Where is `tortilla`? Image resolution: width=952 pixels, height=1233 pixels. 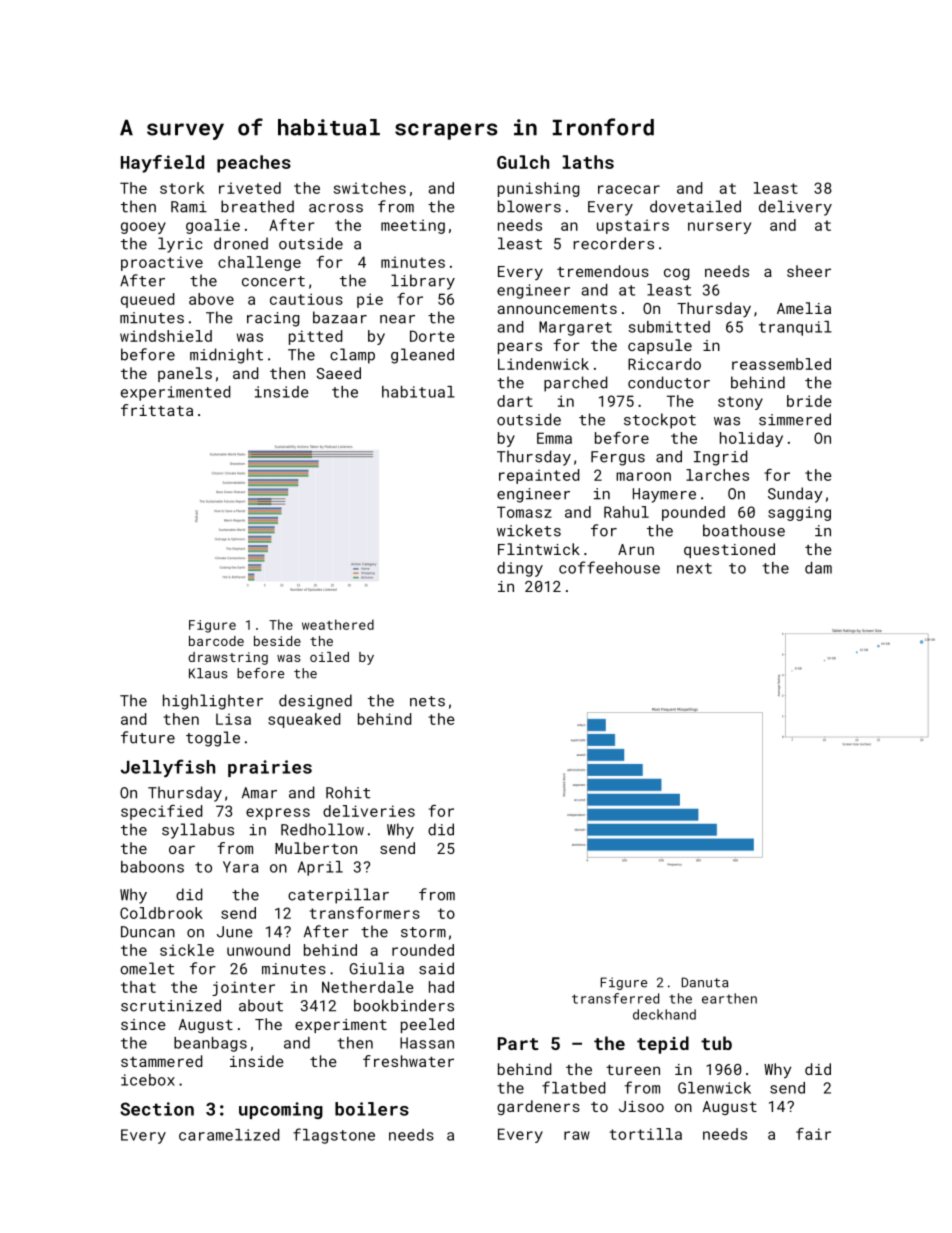
tortilla is located at coordinates (645, 1134).
